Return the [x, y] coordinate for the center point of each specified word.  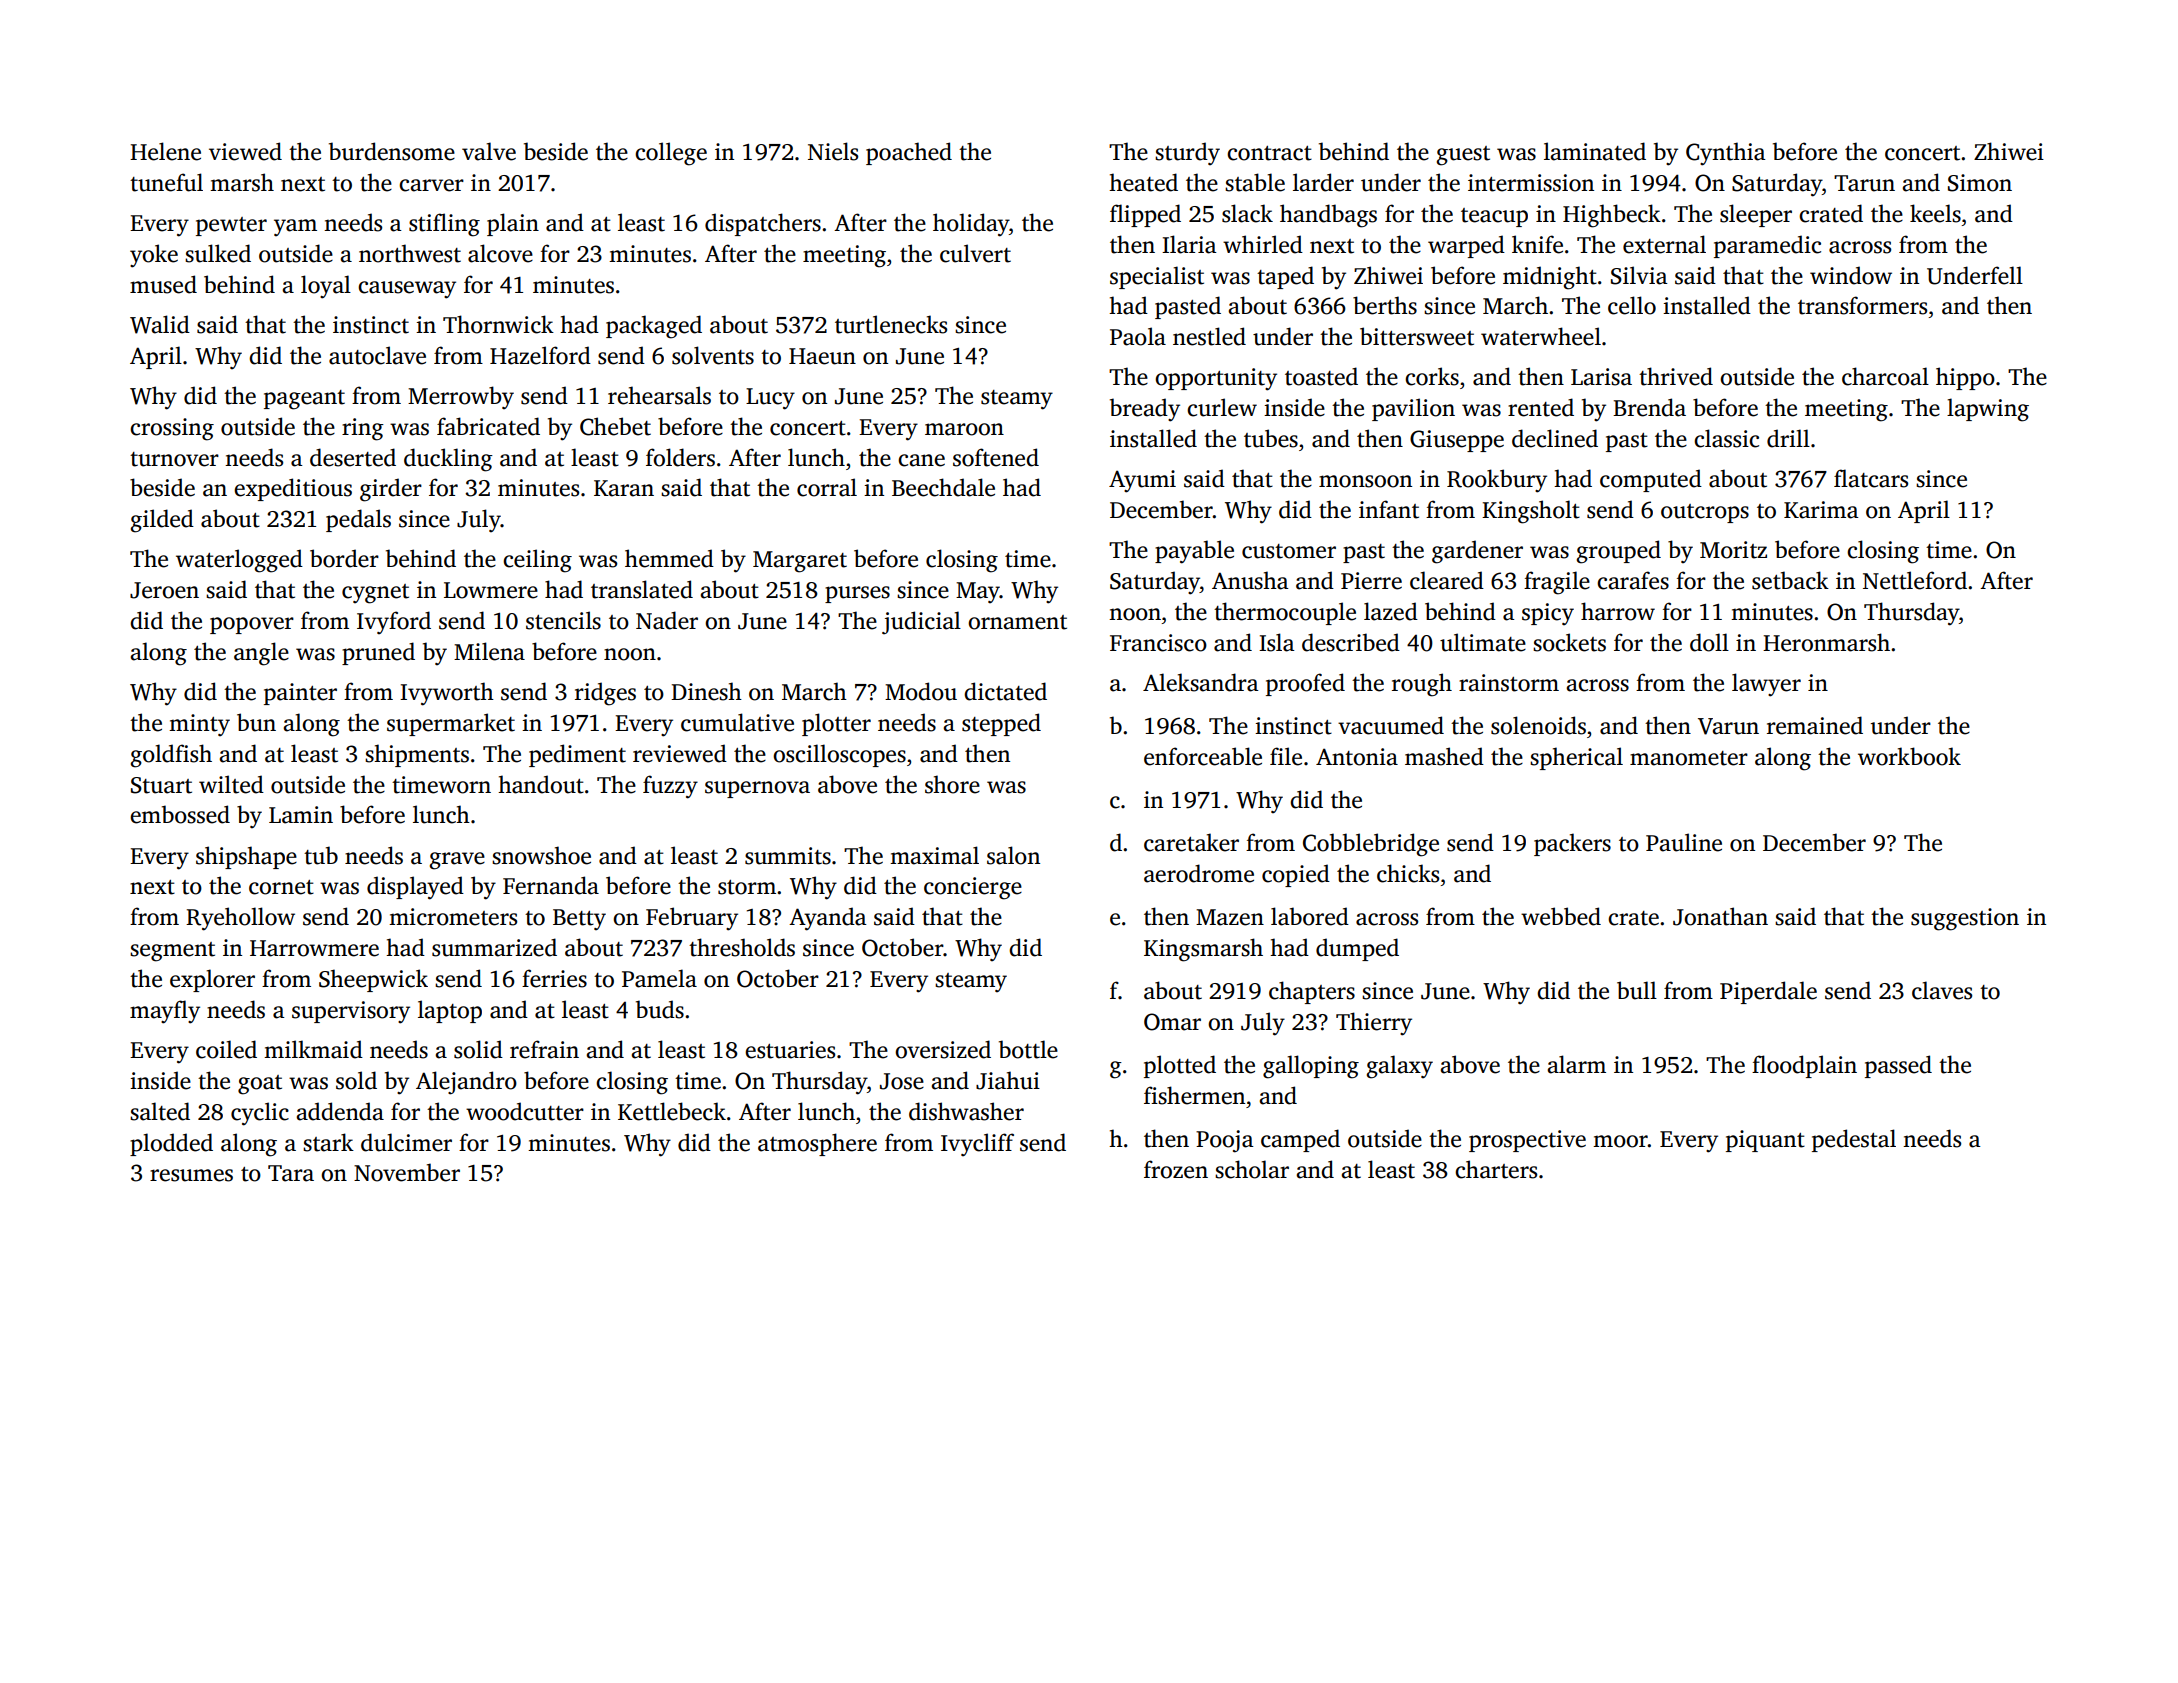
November [407, 1172]
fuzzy [670, 787]
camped [1300, 1140]
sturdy [1187, 153]
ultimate [1483, 642]
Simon [1980, 183]
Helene [165, 151]
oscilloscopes [839, 755]
